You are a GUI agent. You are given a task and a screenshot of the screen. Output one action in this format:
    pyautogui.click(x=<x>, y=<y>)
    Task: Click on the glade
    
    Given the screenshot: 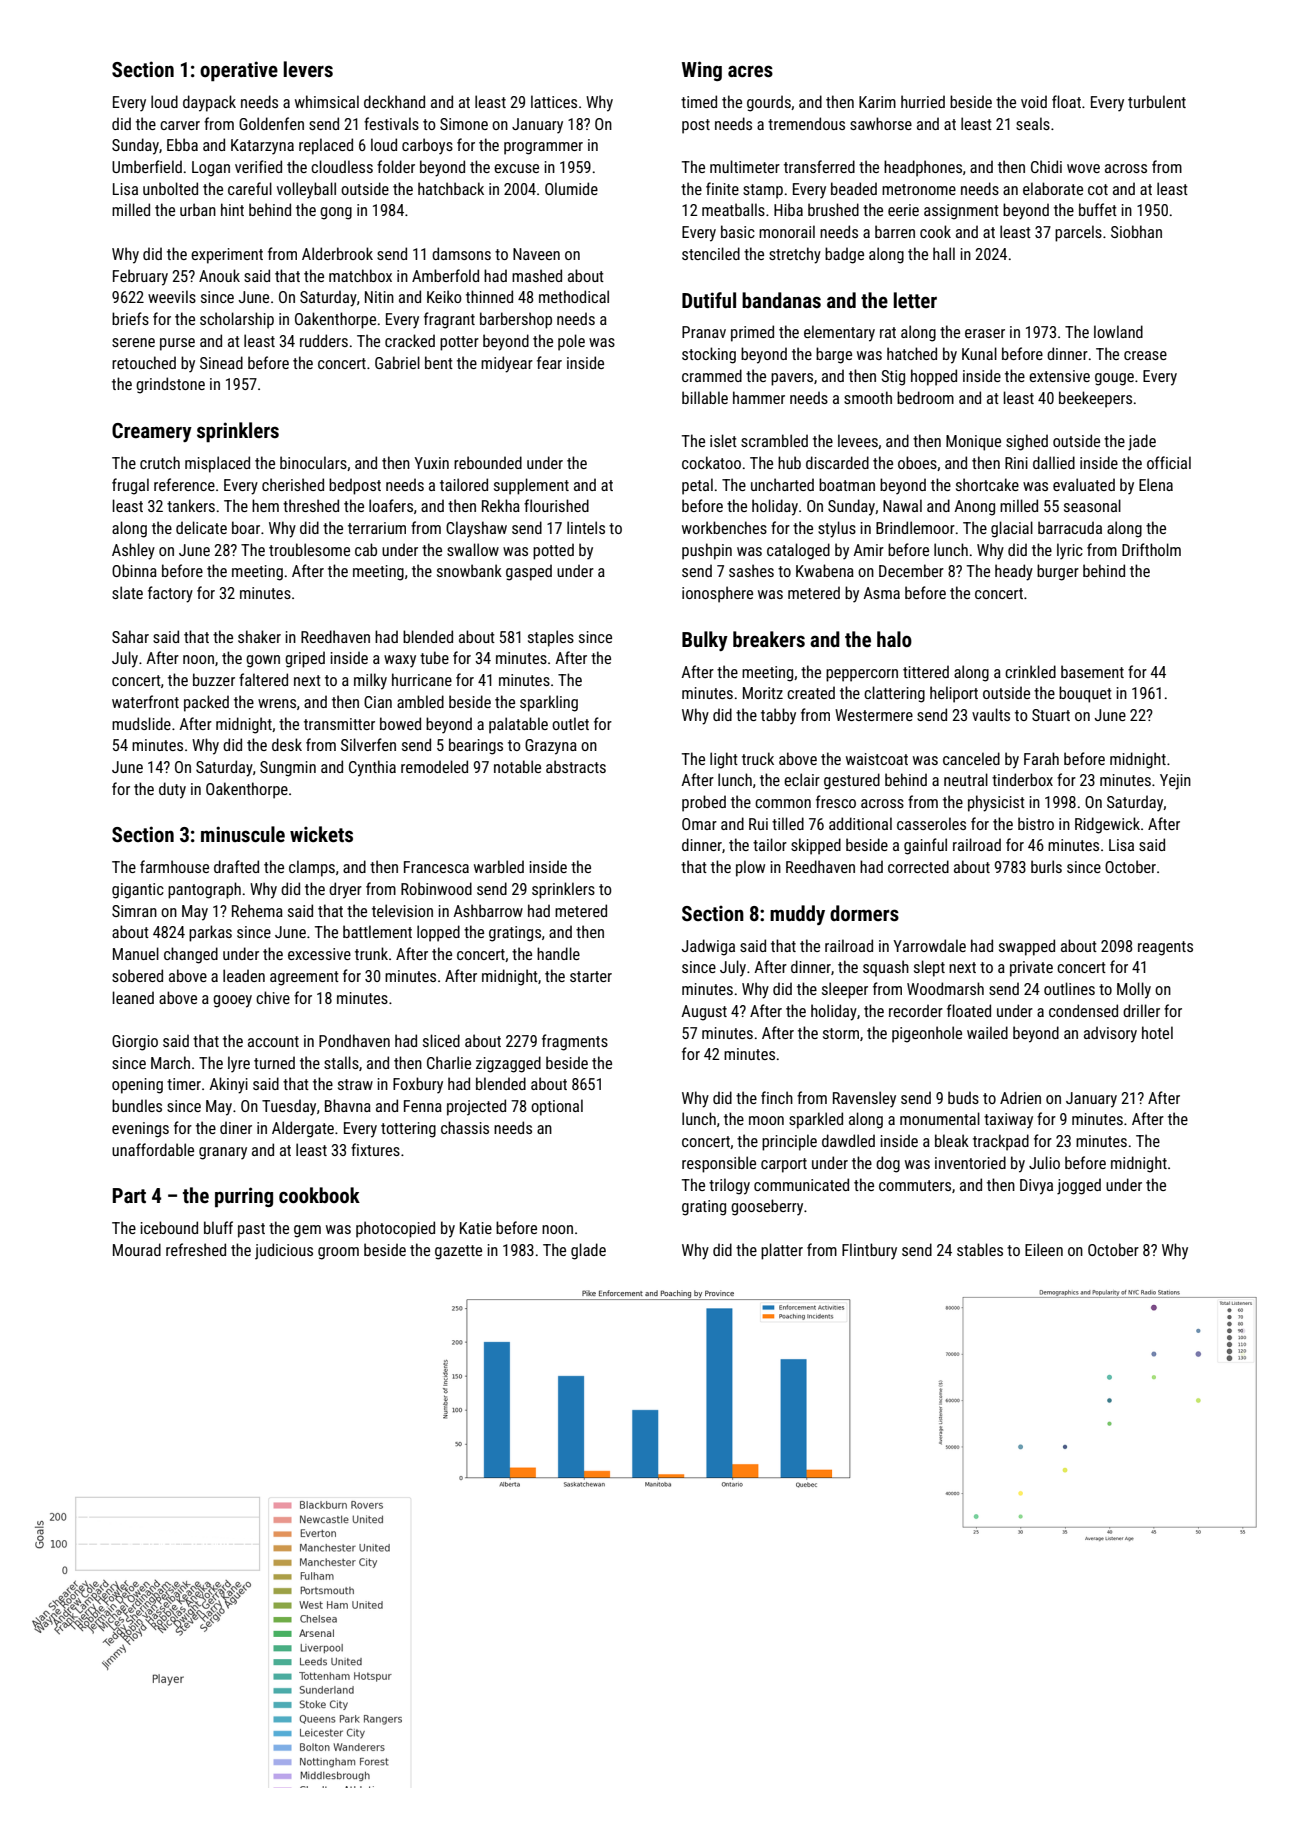 What is the action you would take?
    pyautogui.click(x=588, y=1251)
